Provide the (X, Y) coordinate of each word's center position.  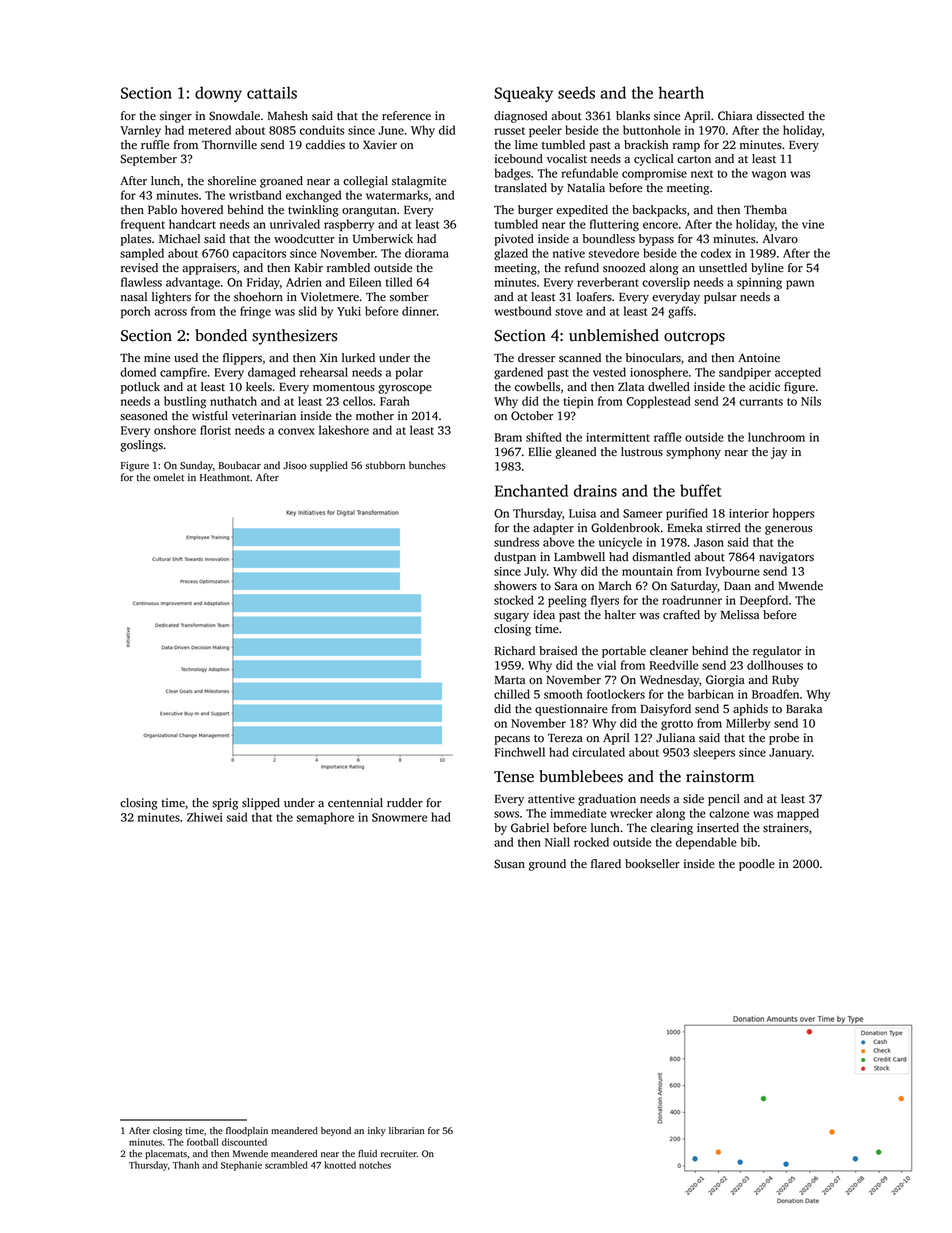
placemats (166, 1154)
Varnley (140, 131)
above (558, 542)
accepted (798, 373)
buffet (700, 490)
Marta (510, 680)
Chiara (735, 116)
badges (513, 174)
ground (547, 865)
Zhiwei (205, 817)
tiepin (579, 402)
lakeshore (344, 430)
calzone (729, 813)
